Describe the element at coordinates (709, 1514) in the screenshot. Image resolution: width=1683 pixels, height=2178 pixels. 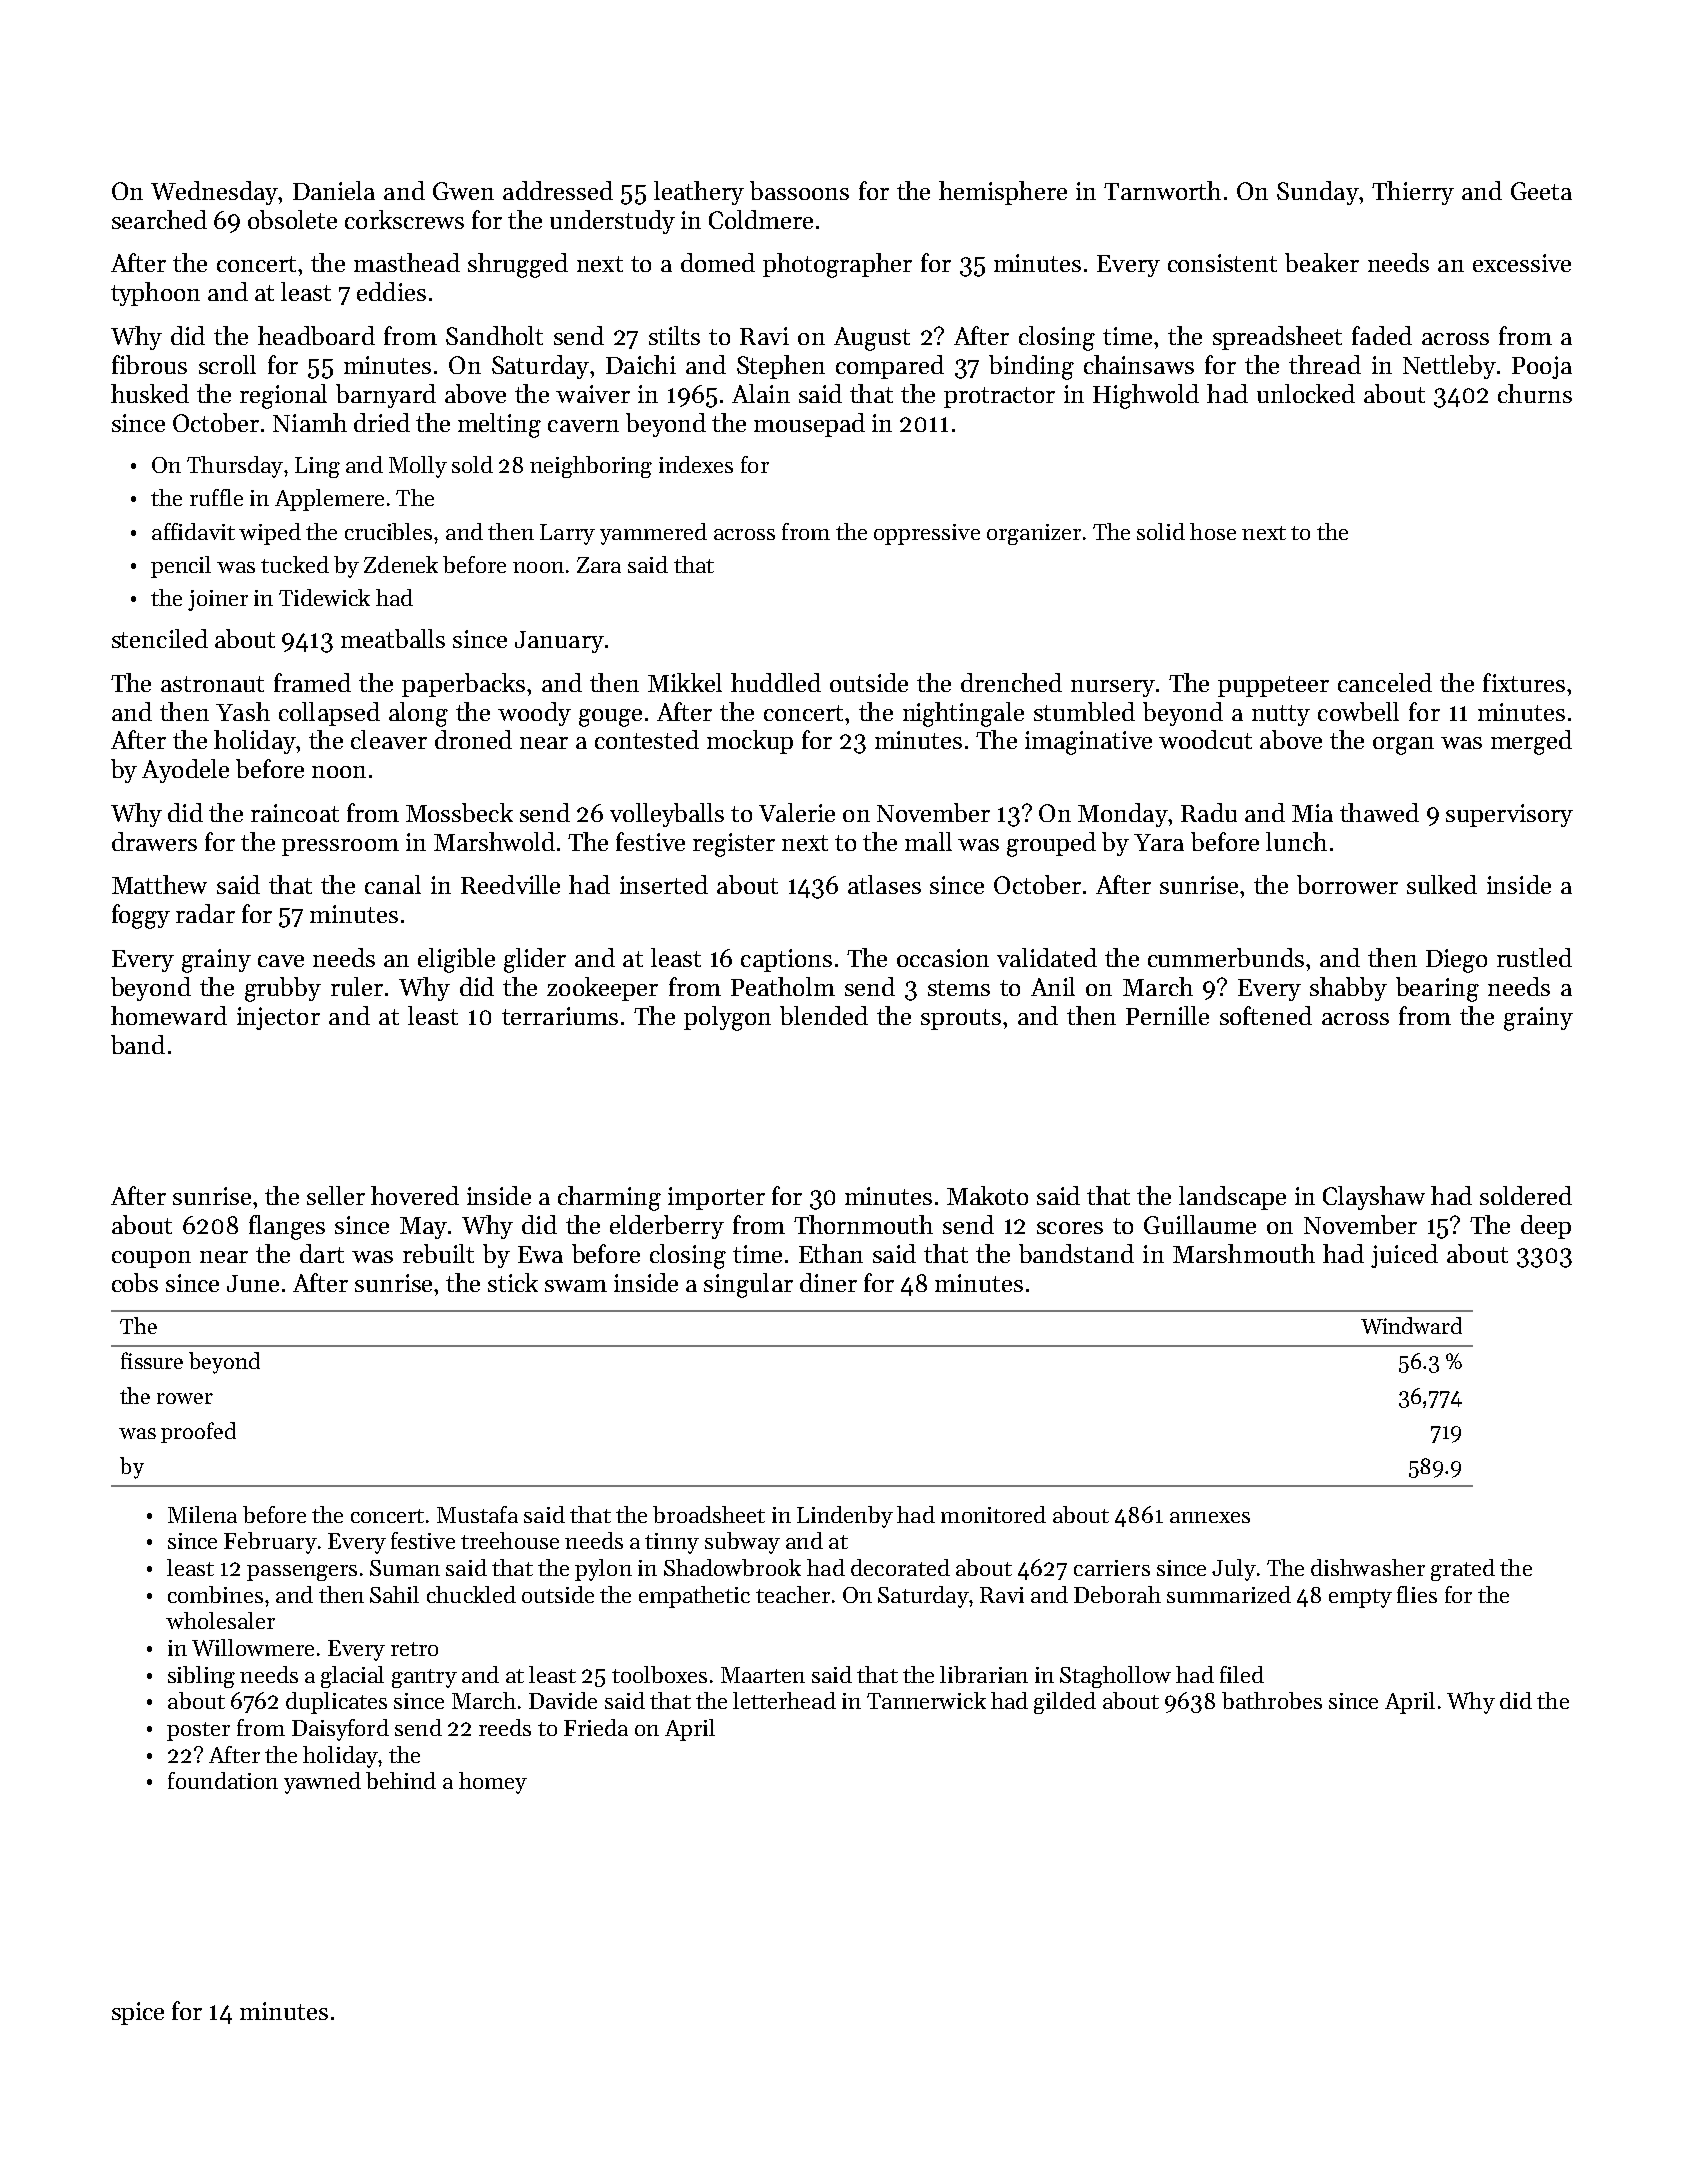
I see `broadsheet` at that location.
